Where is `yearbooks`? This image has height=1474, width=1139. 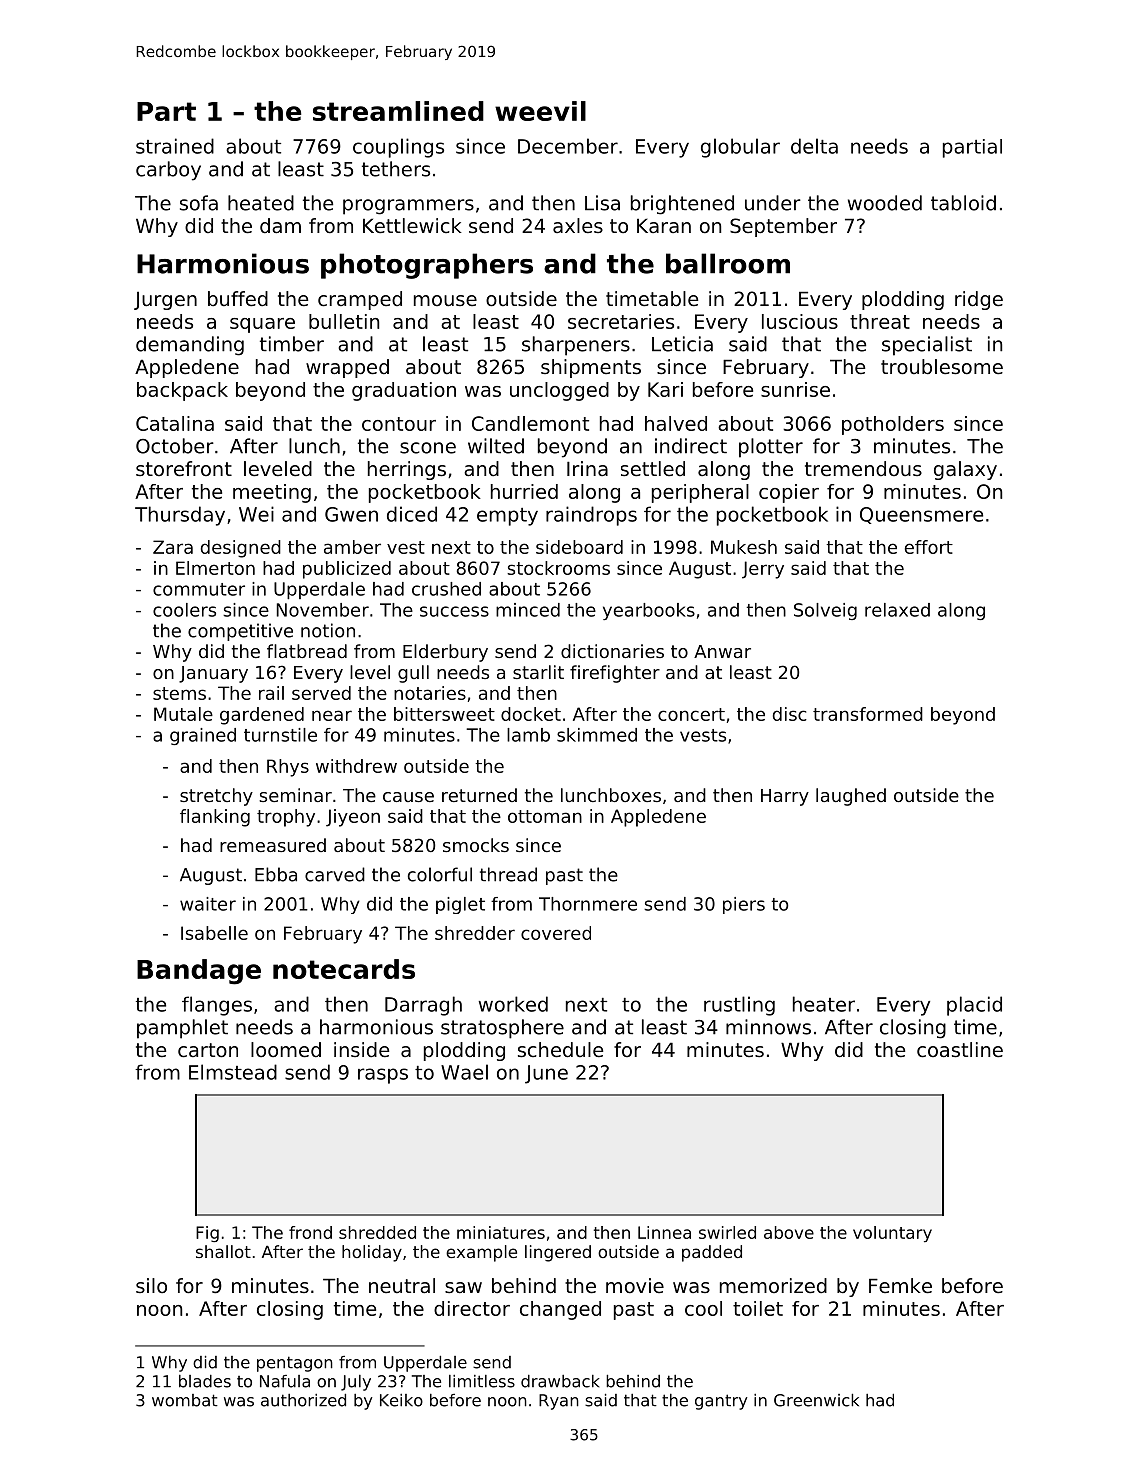 yearbooks is located at coordinates (649, 611).
